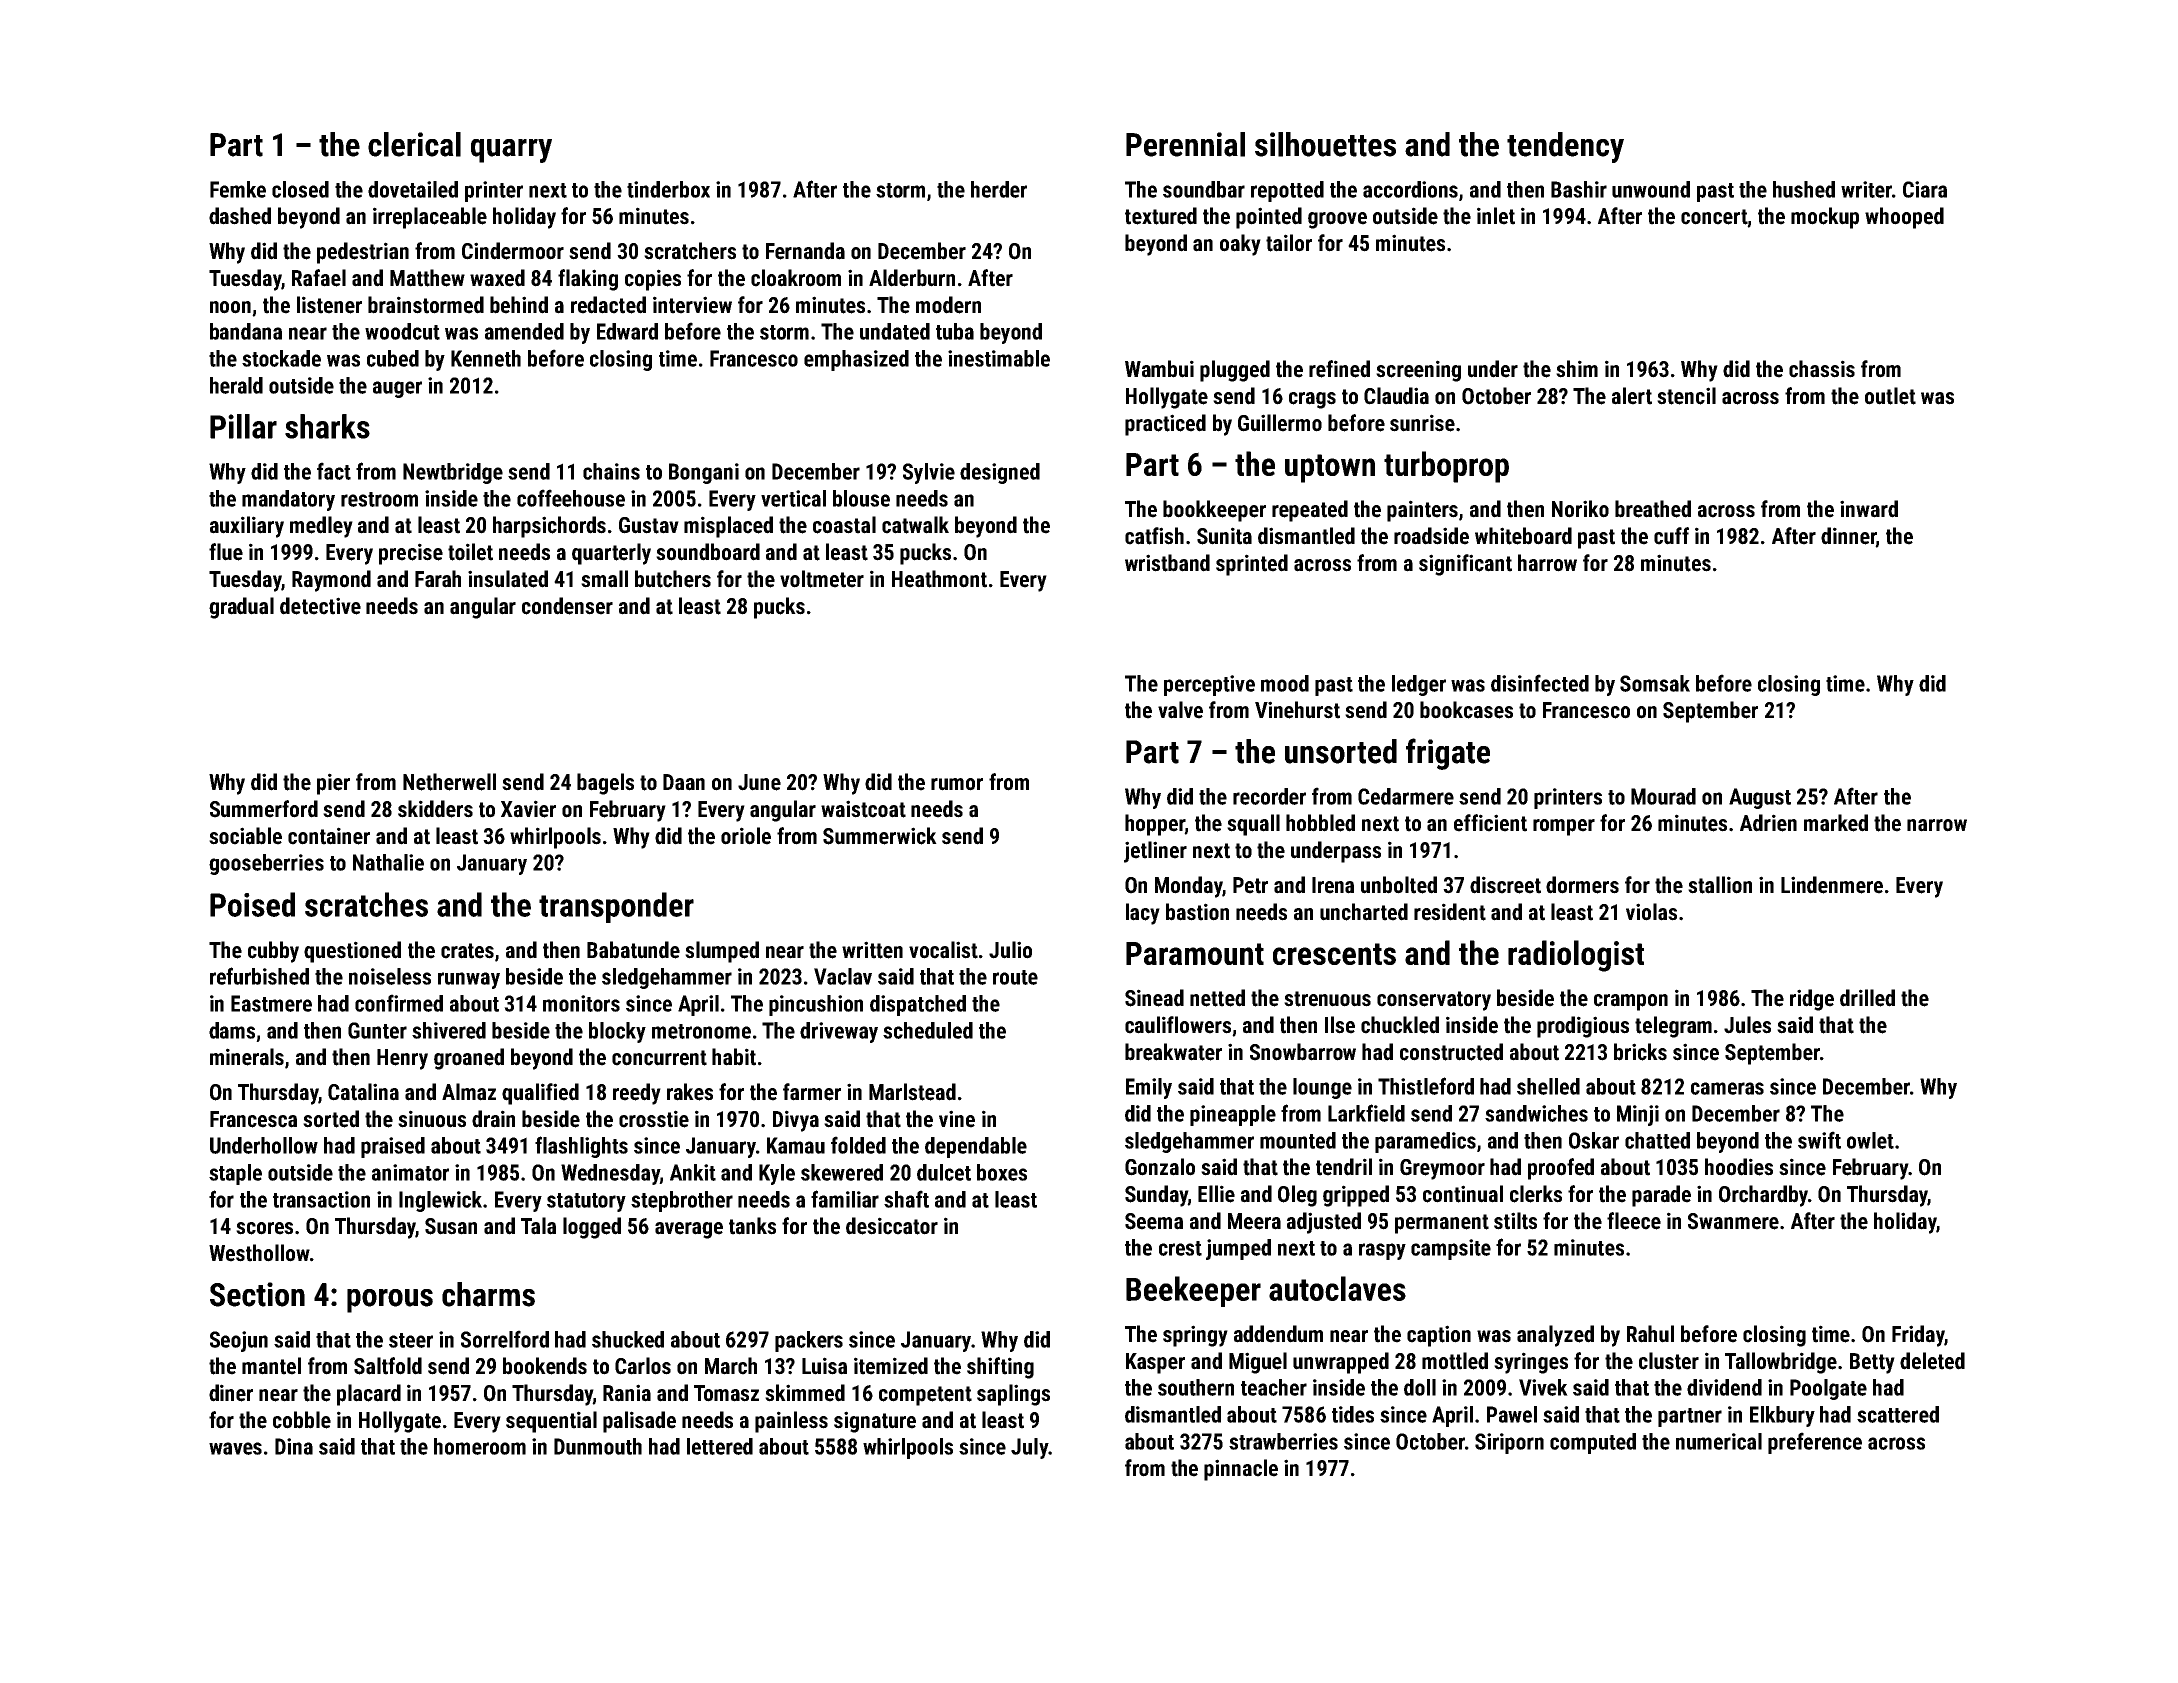 This document has width=2178, height=1683. Describe the element at coordinates (1937, 825) in the document. I see `narrow` at that location.
